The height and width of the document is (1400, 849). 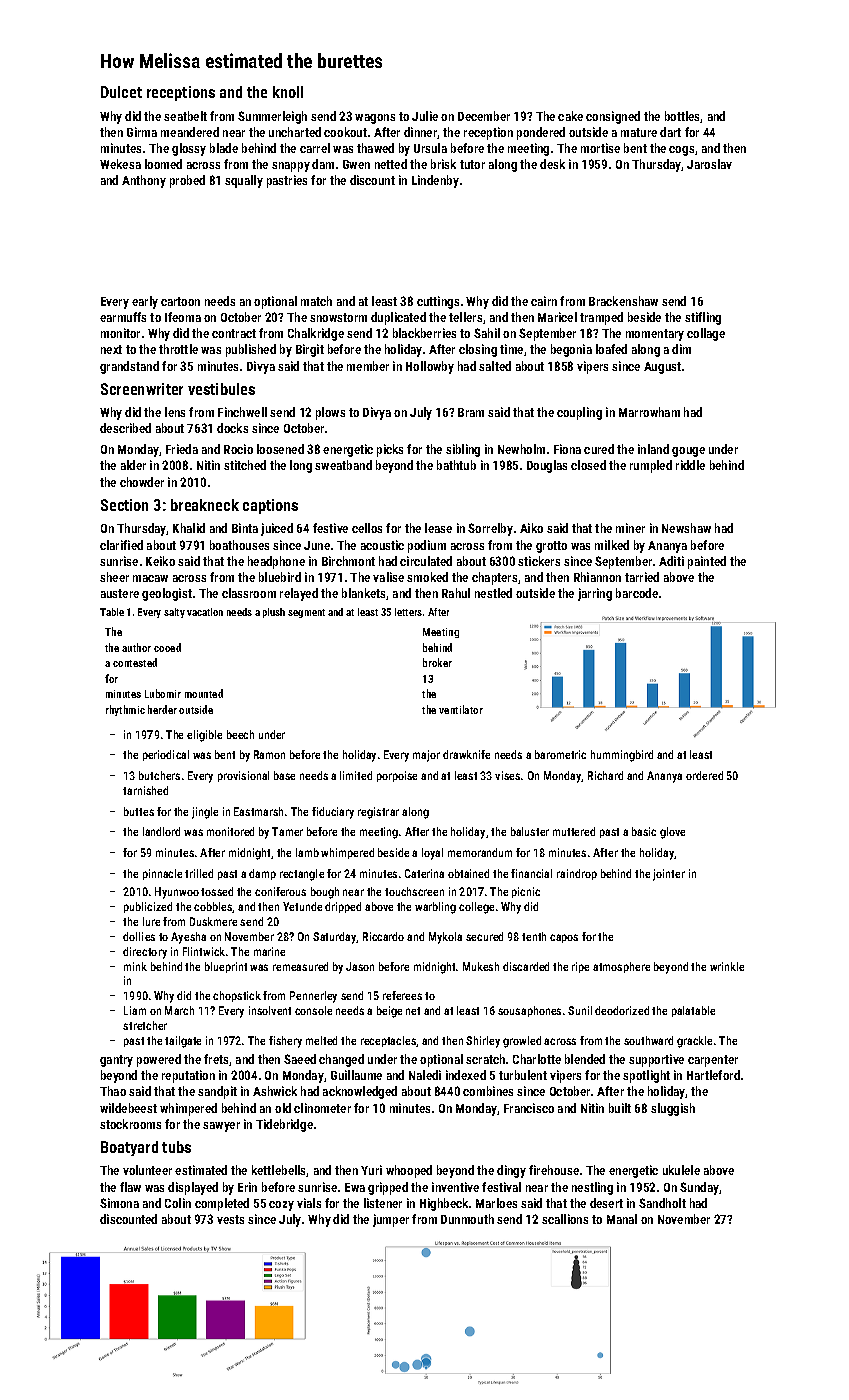 What do you see at coordinates (224, 148) in the document?
I see `blade` at bounding box center [224, 148].
